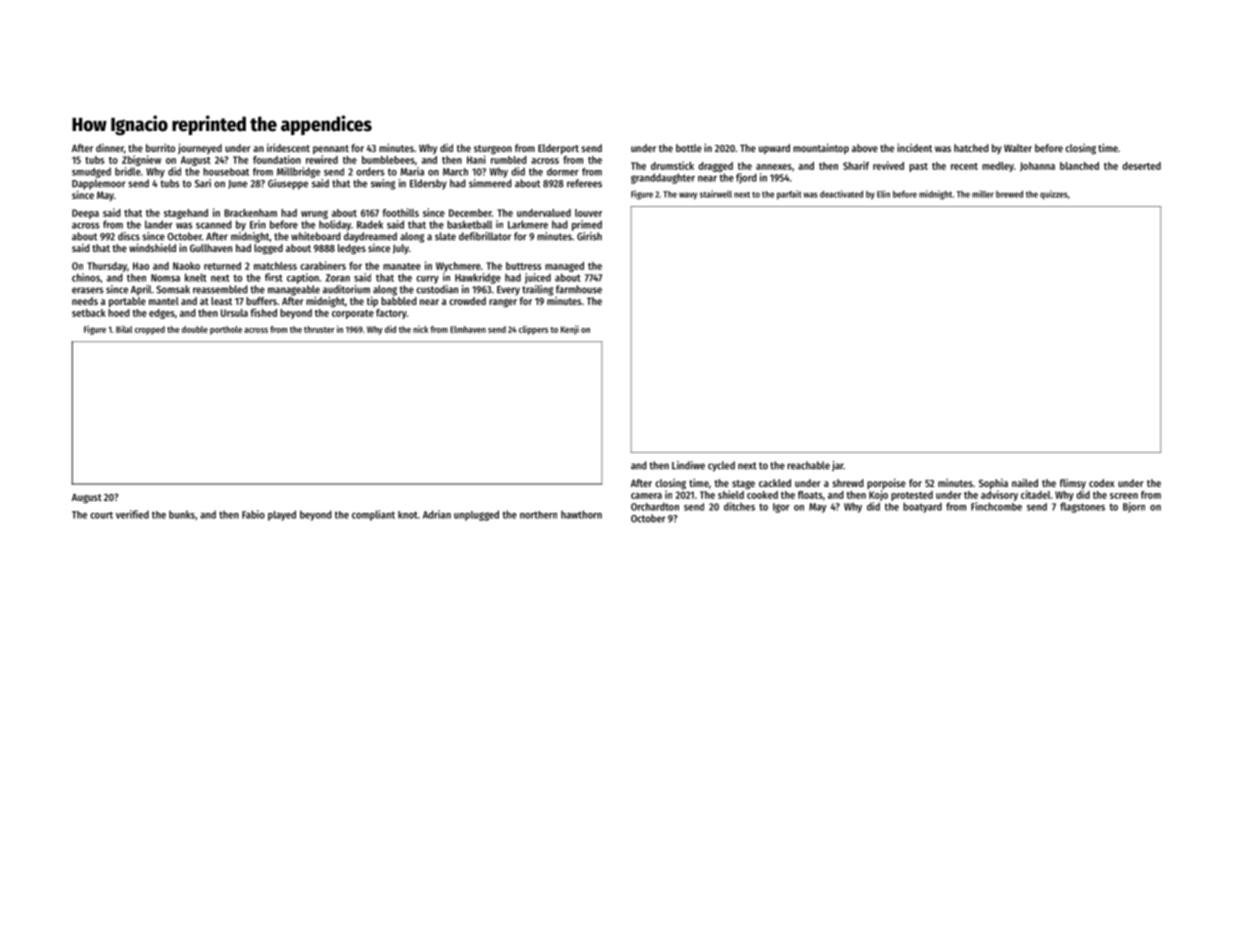 The image size is (1233, 952). Describe the element at coordinates (688, 465) in the screenshot. I see `Lindiwe` at that location.
